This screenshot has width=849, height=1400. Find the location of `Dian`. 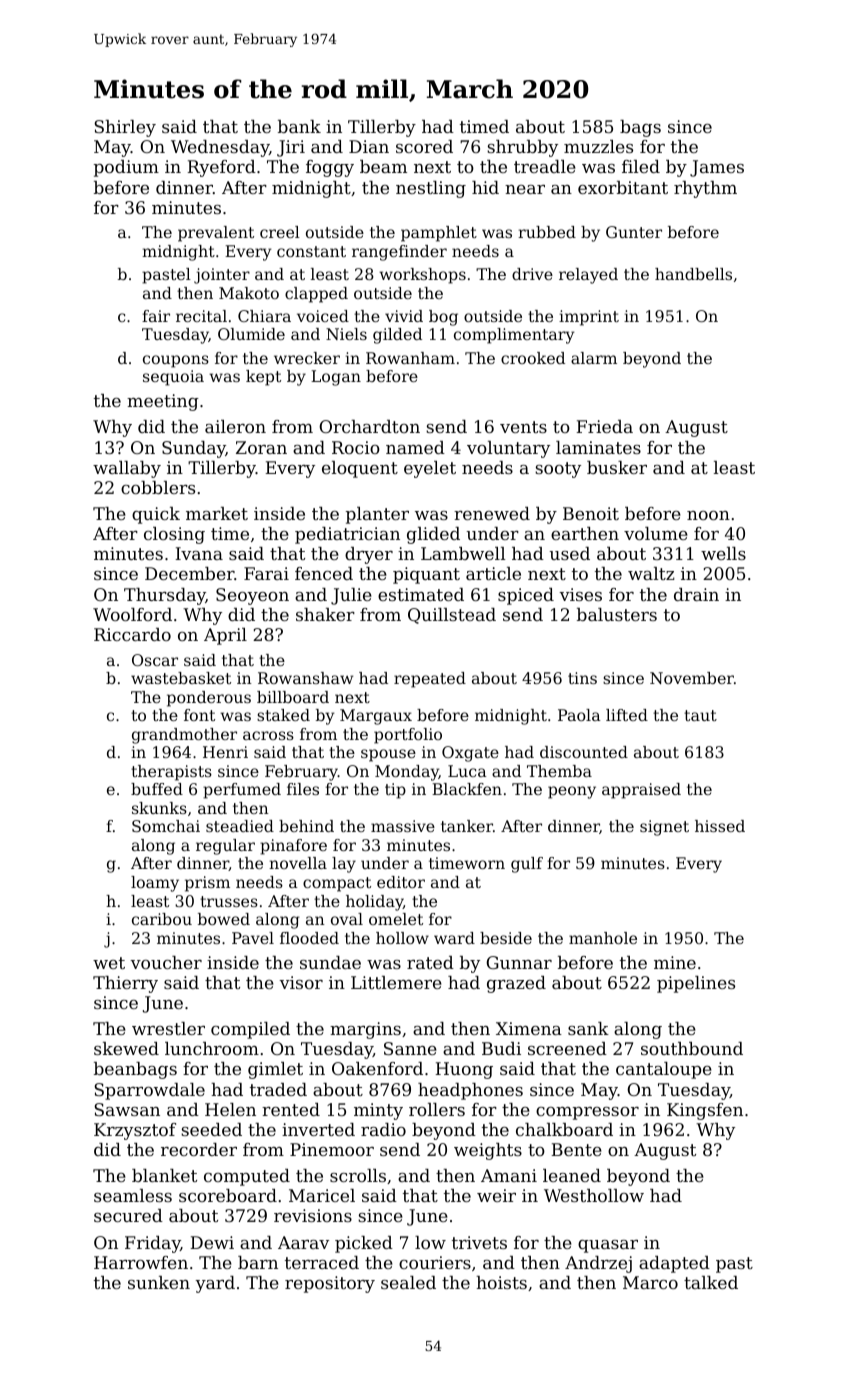

Dian is located at coordinates (369, 146).
